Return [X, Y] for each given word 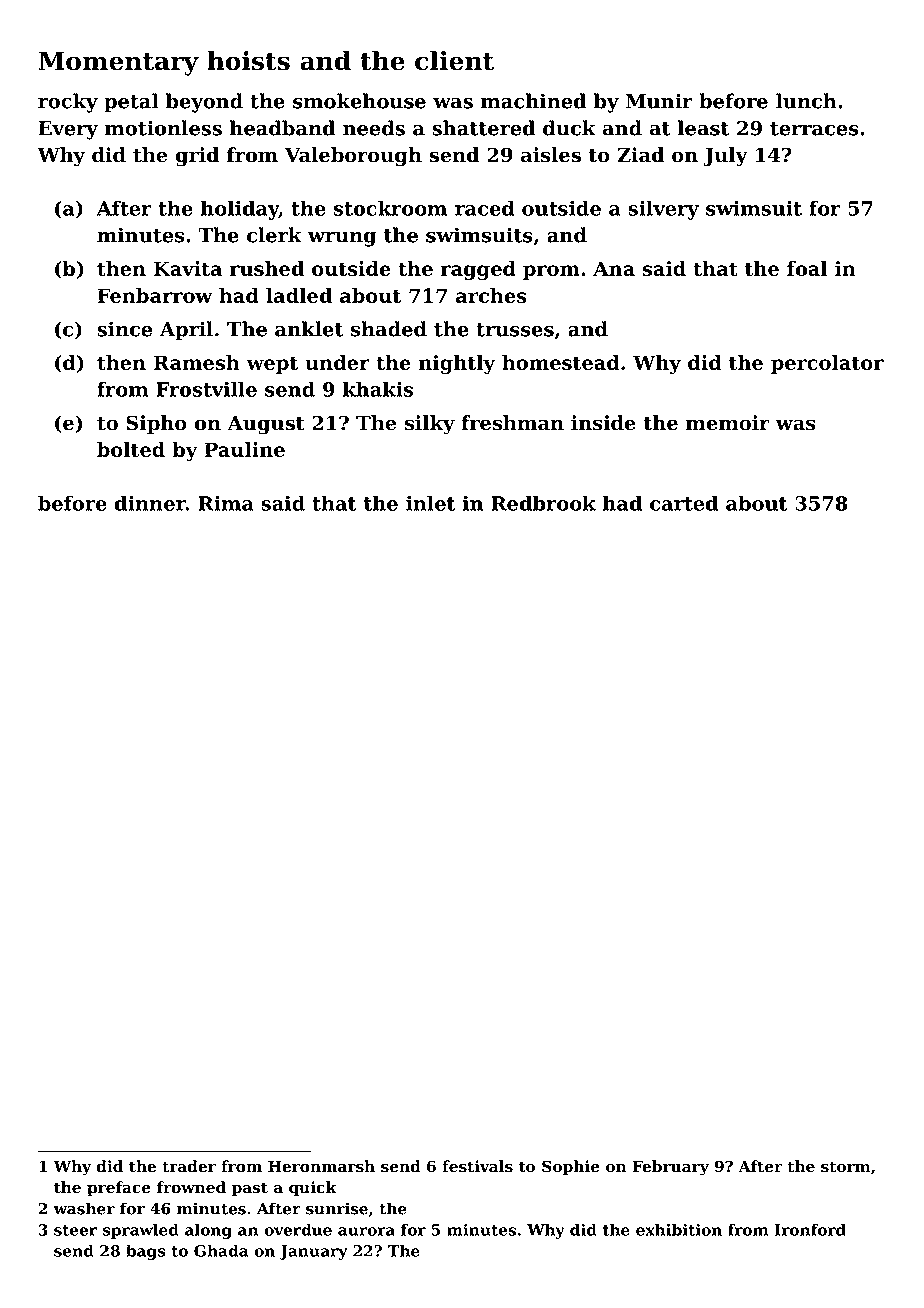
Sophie [571, 1168]
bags [145, 1252]
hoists [248, 61]
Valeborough [353, 157]
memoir [728, 423]
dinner [150, 503]
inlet [431, 503]
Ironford [810, 1230]
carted [684, 503]
